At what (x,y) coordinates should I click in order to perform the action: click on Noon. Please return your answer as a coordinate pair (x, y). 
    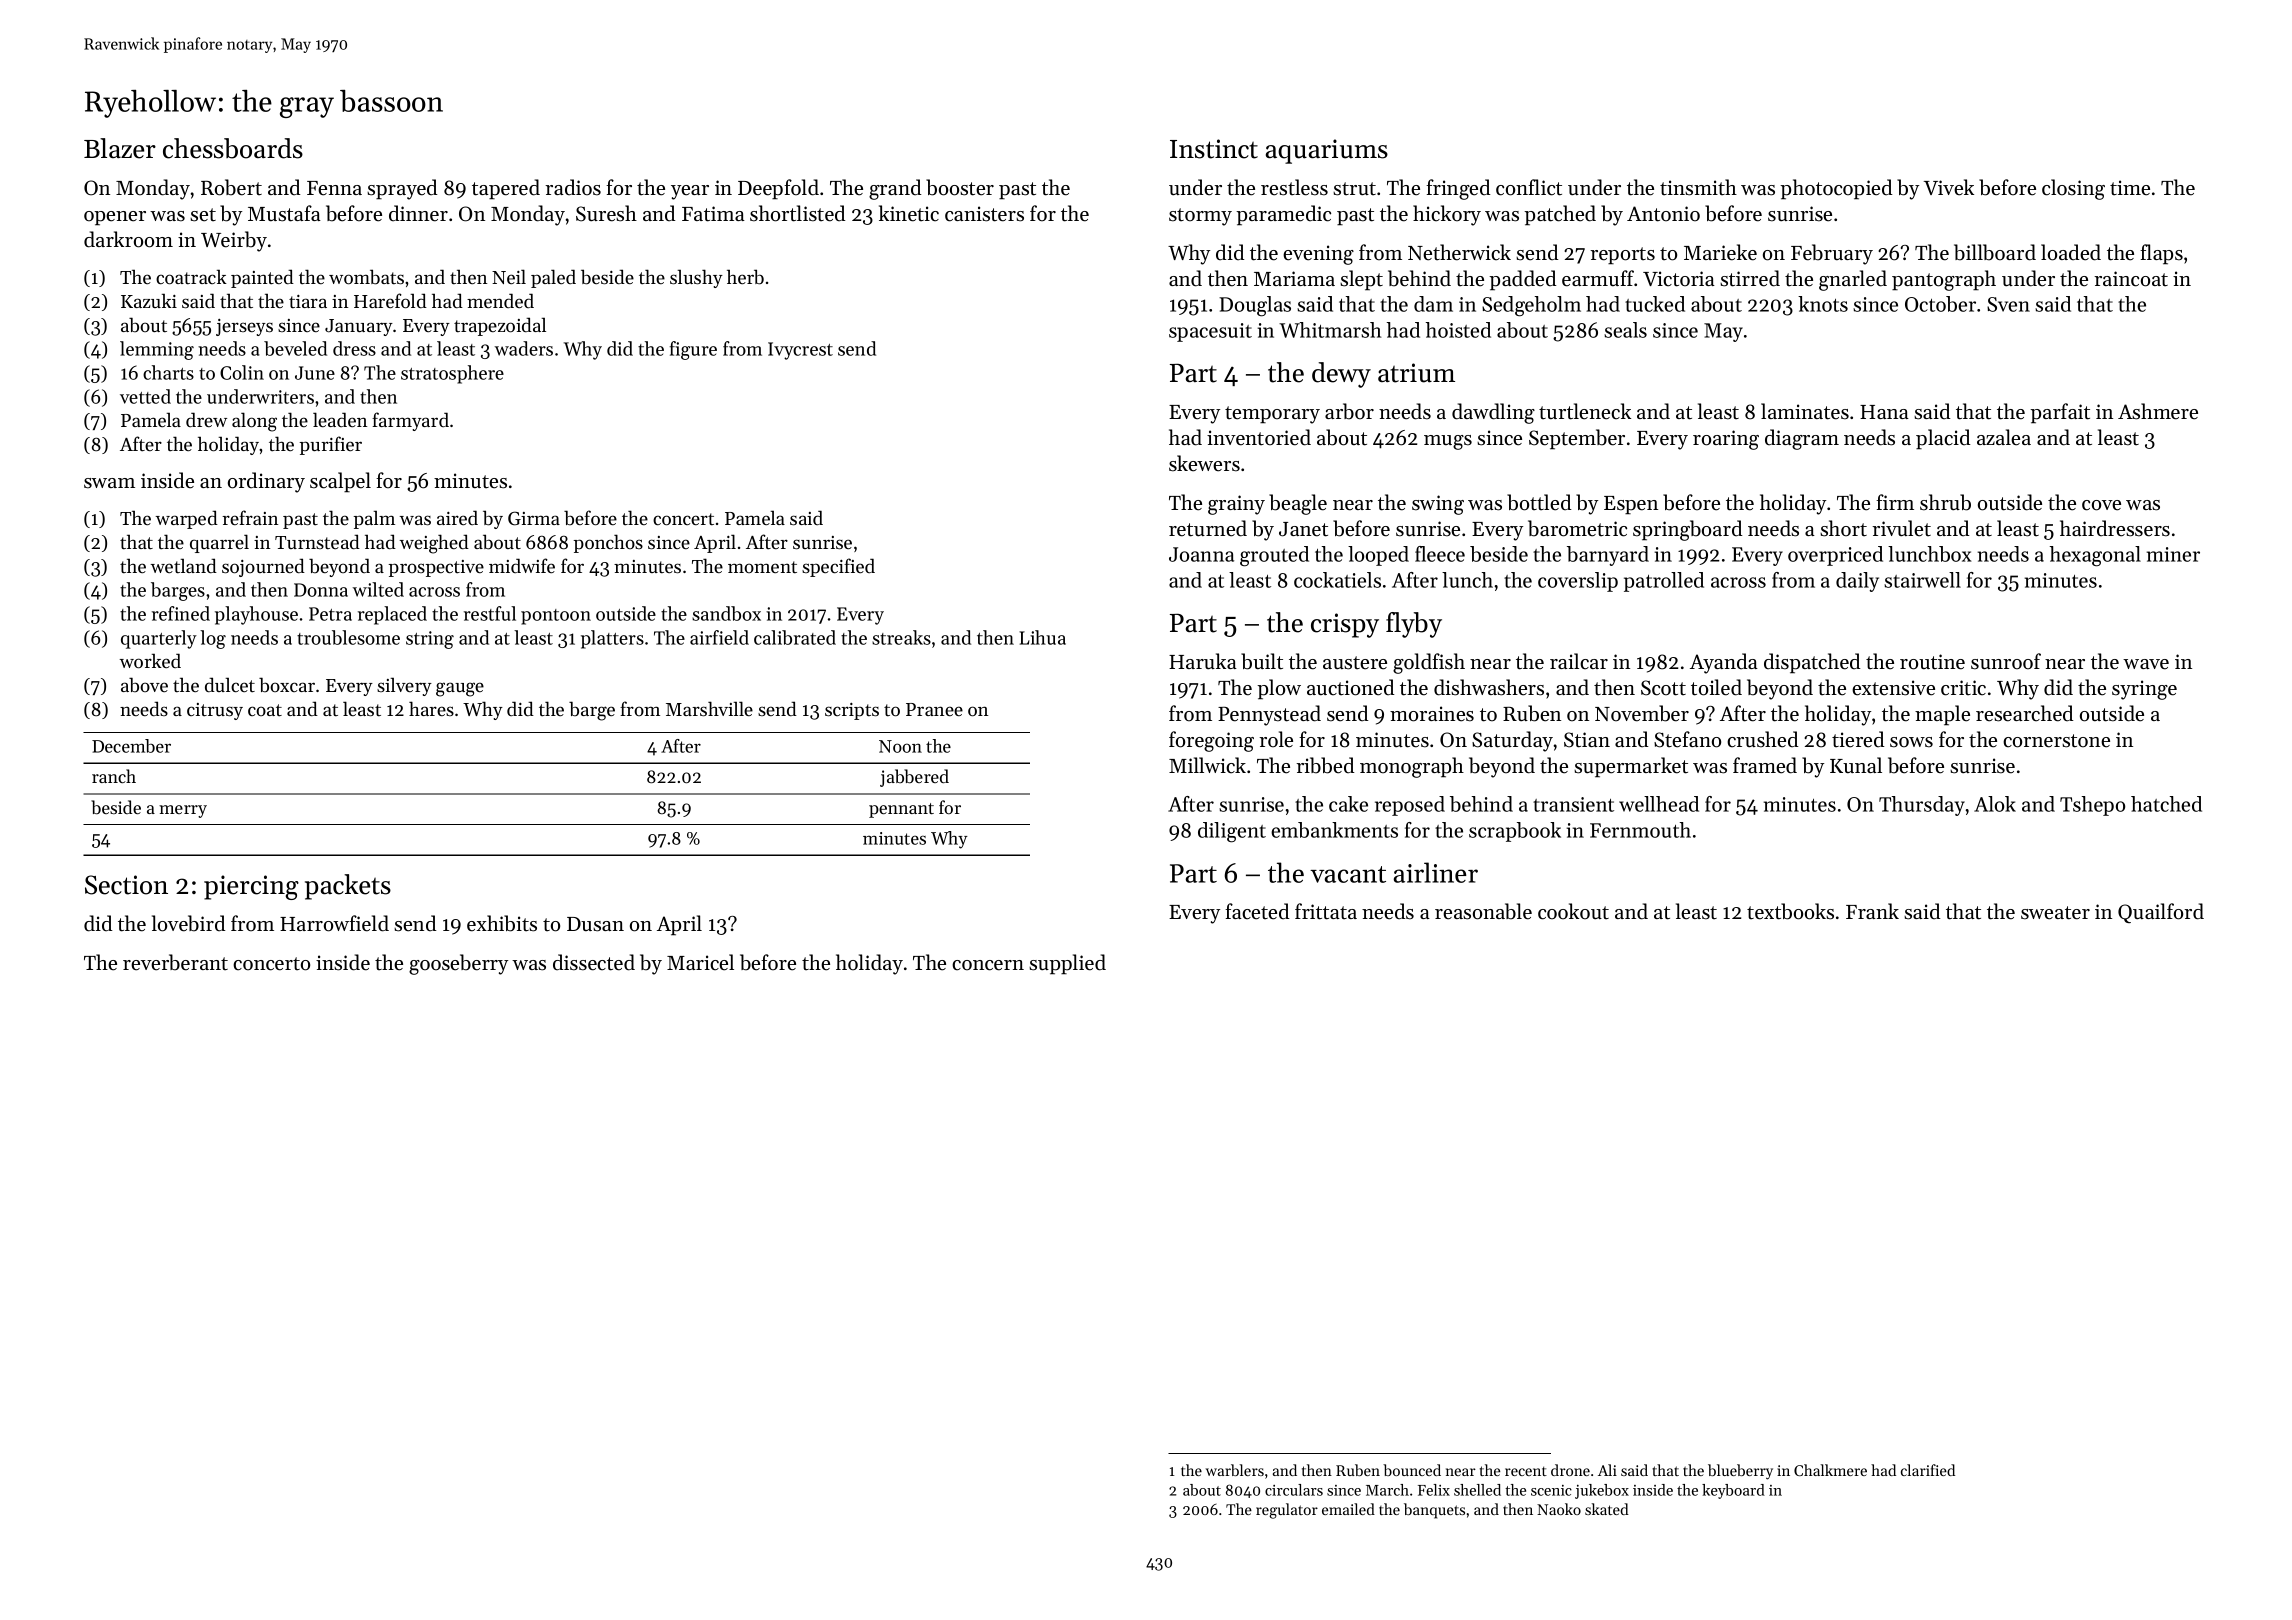
    Looking at the image, I should click on (900, 746).
